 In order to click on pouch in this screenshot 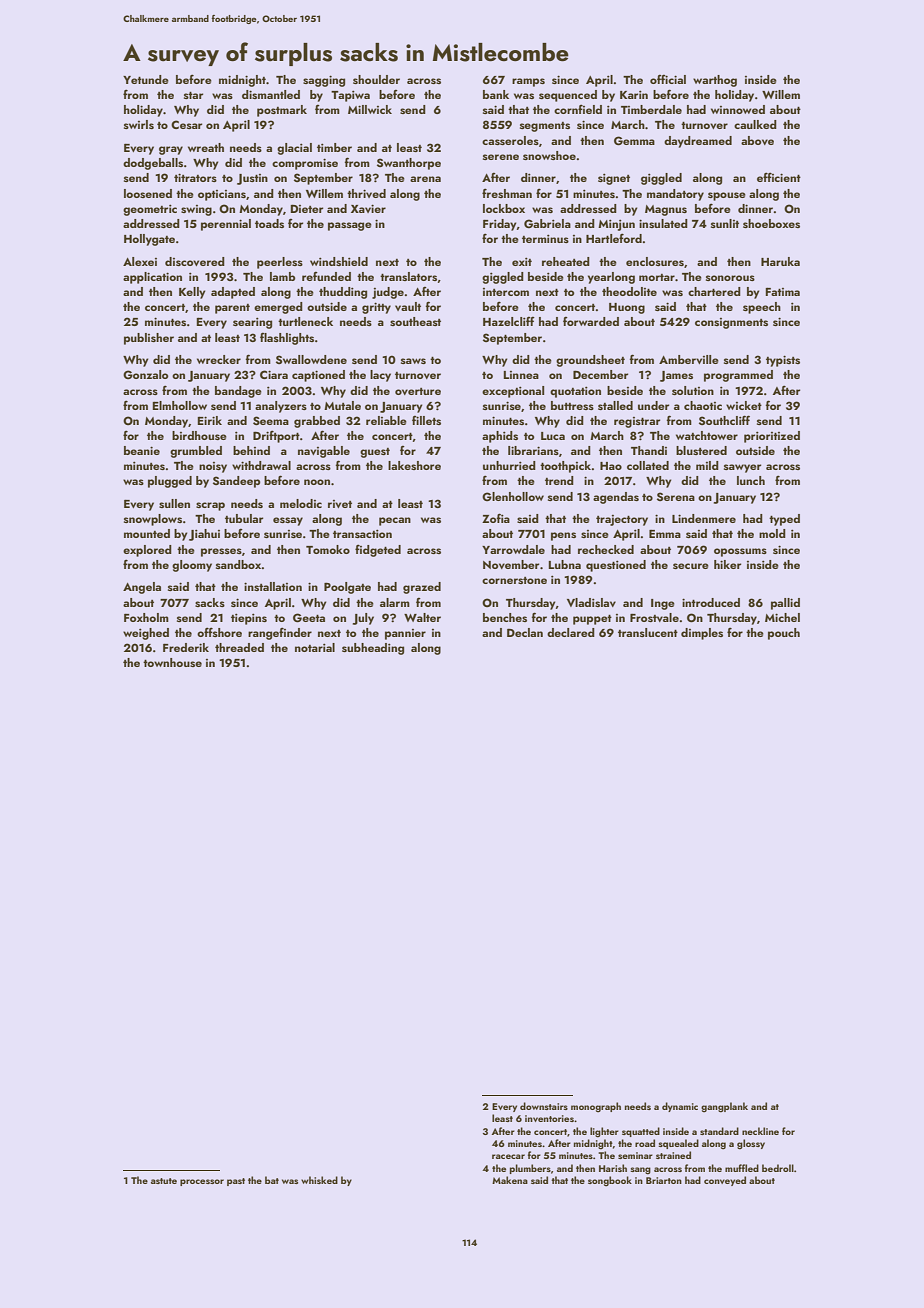, I will do `click(784, 634)`.
